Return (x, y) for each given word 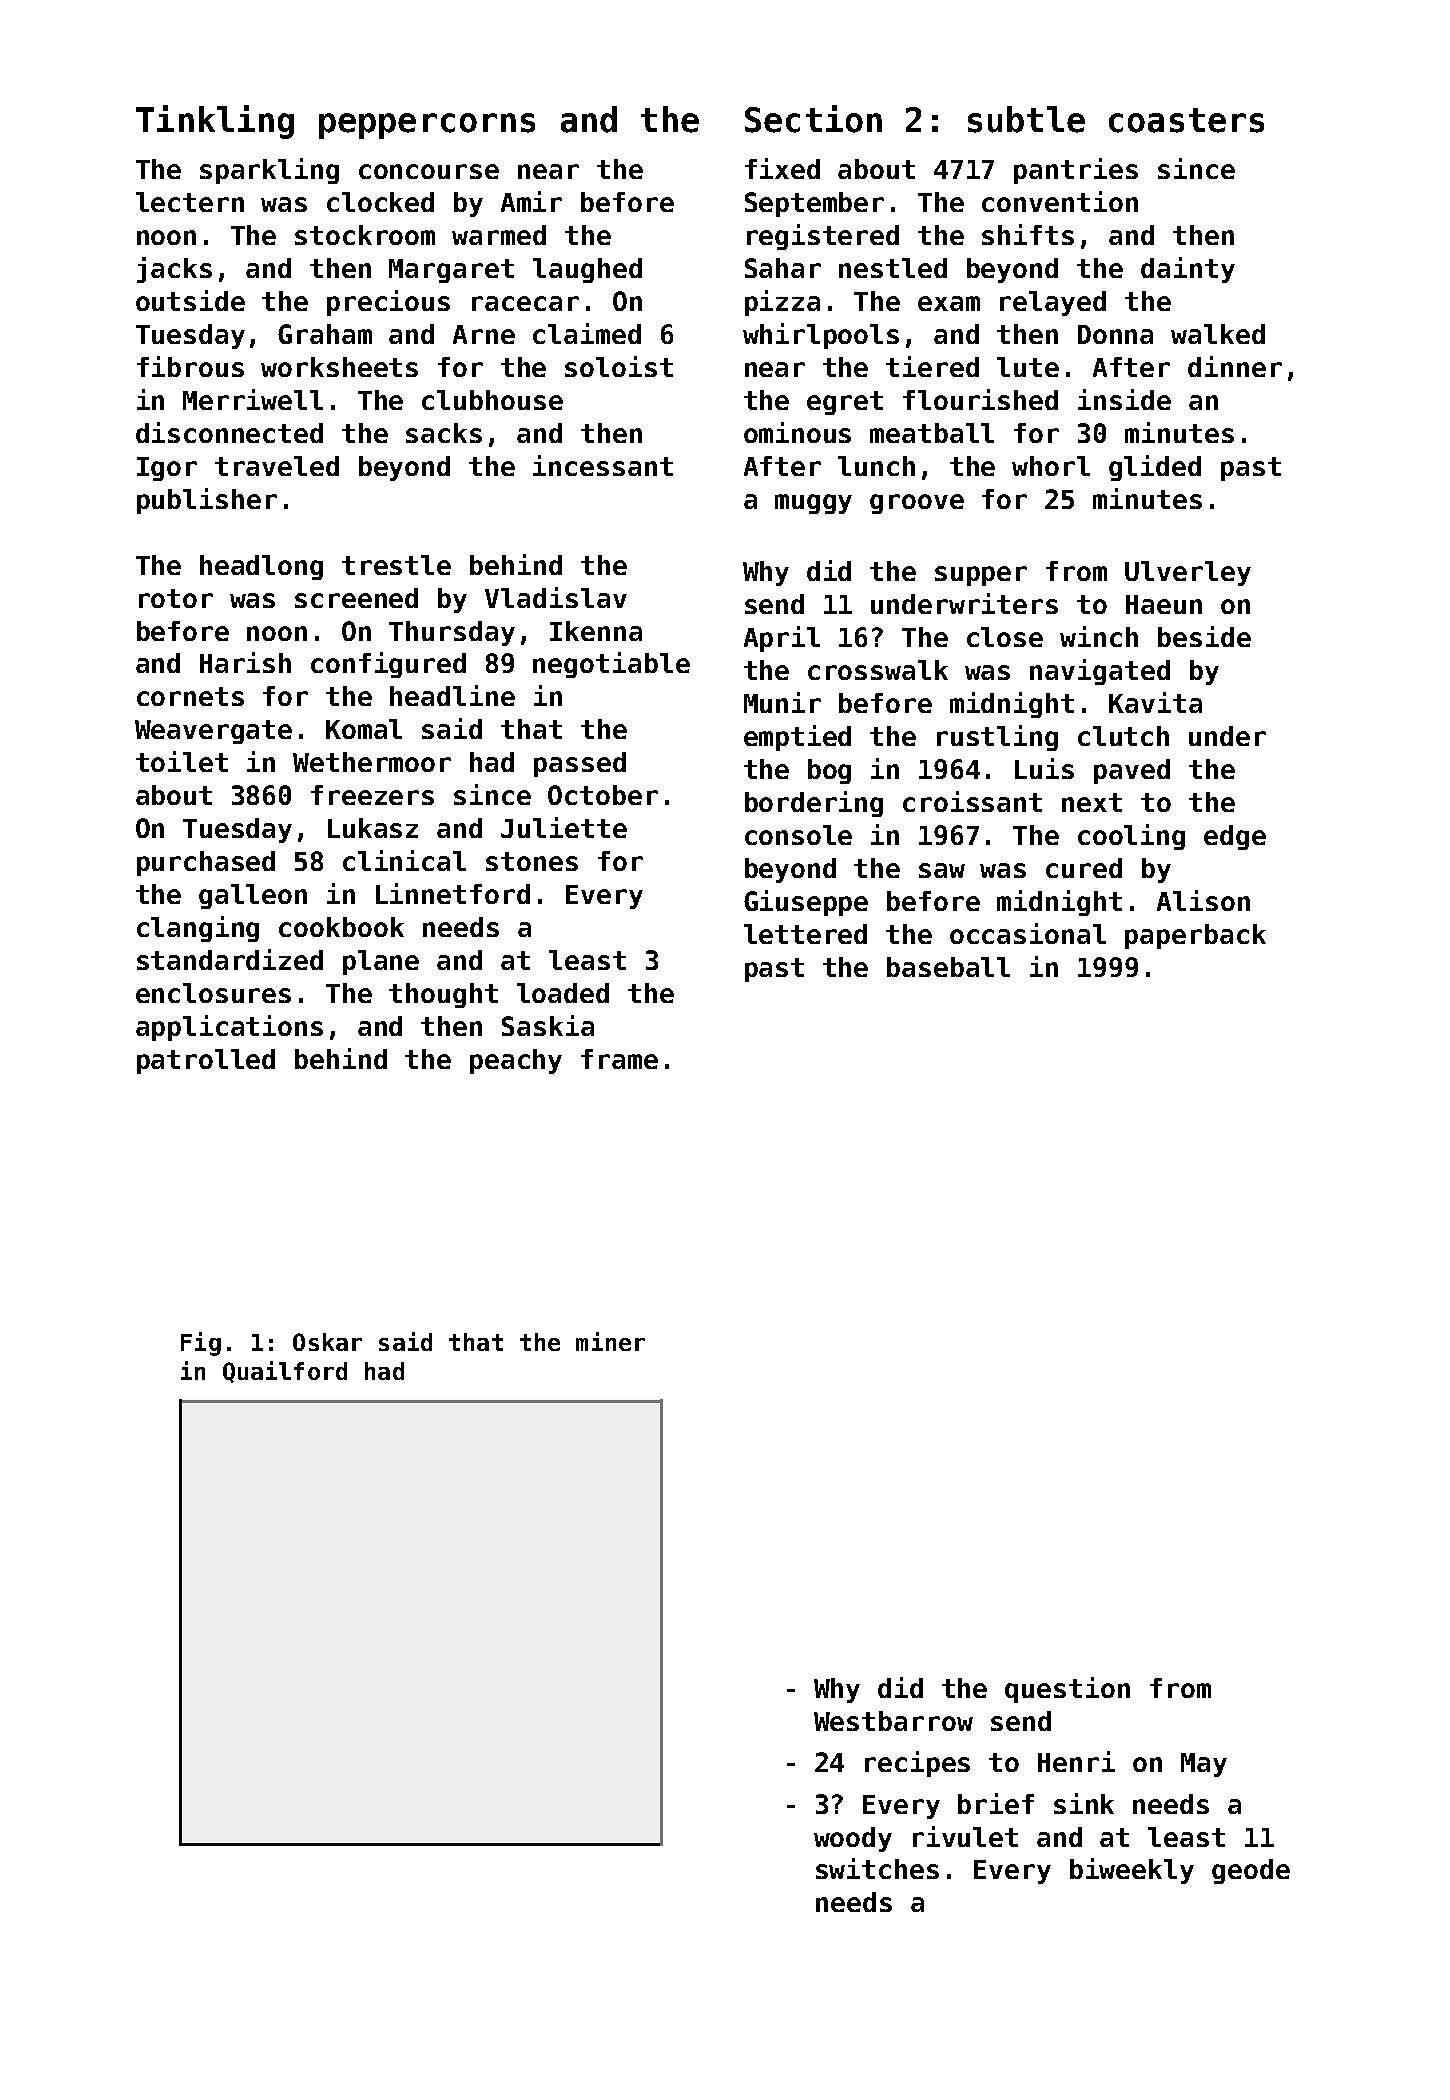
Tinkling (215, 122)
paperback (1195, 936)
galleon (253, 896)
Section (813, 119)
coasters (1186, 120)
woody (853, 1839)
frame (619, 1059)
